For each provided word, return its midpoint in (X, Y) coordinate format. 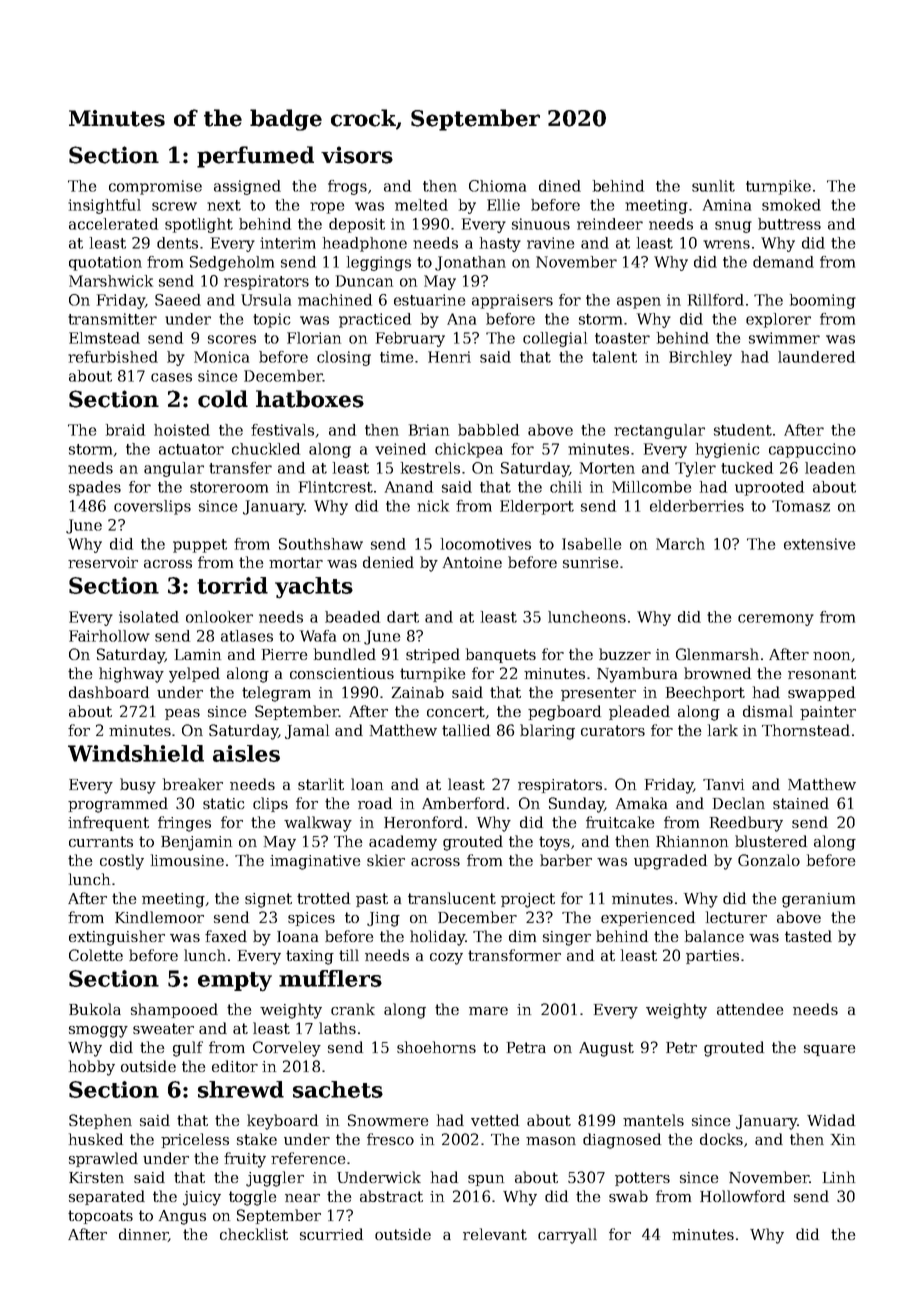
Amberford (463, 803)
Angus (182, 1217)
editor (235, 1066)
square (829, 1050)
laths (337, 1028)
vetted (495, 1120)
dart (403, 617)
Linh (839, 1177)
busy (138, 786)
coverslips (152, 507)
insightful (104, 206)
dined (560, 186)
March (680, 544)
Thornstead (806, 730)
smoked (791, 205)
